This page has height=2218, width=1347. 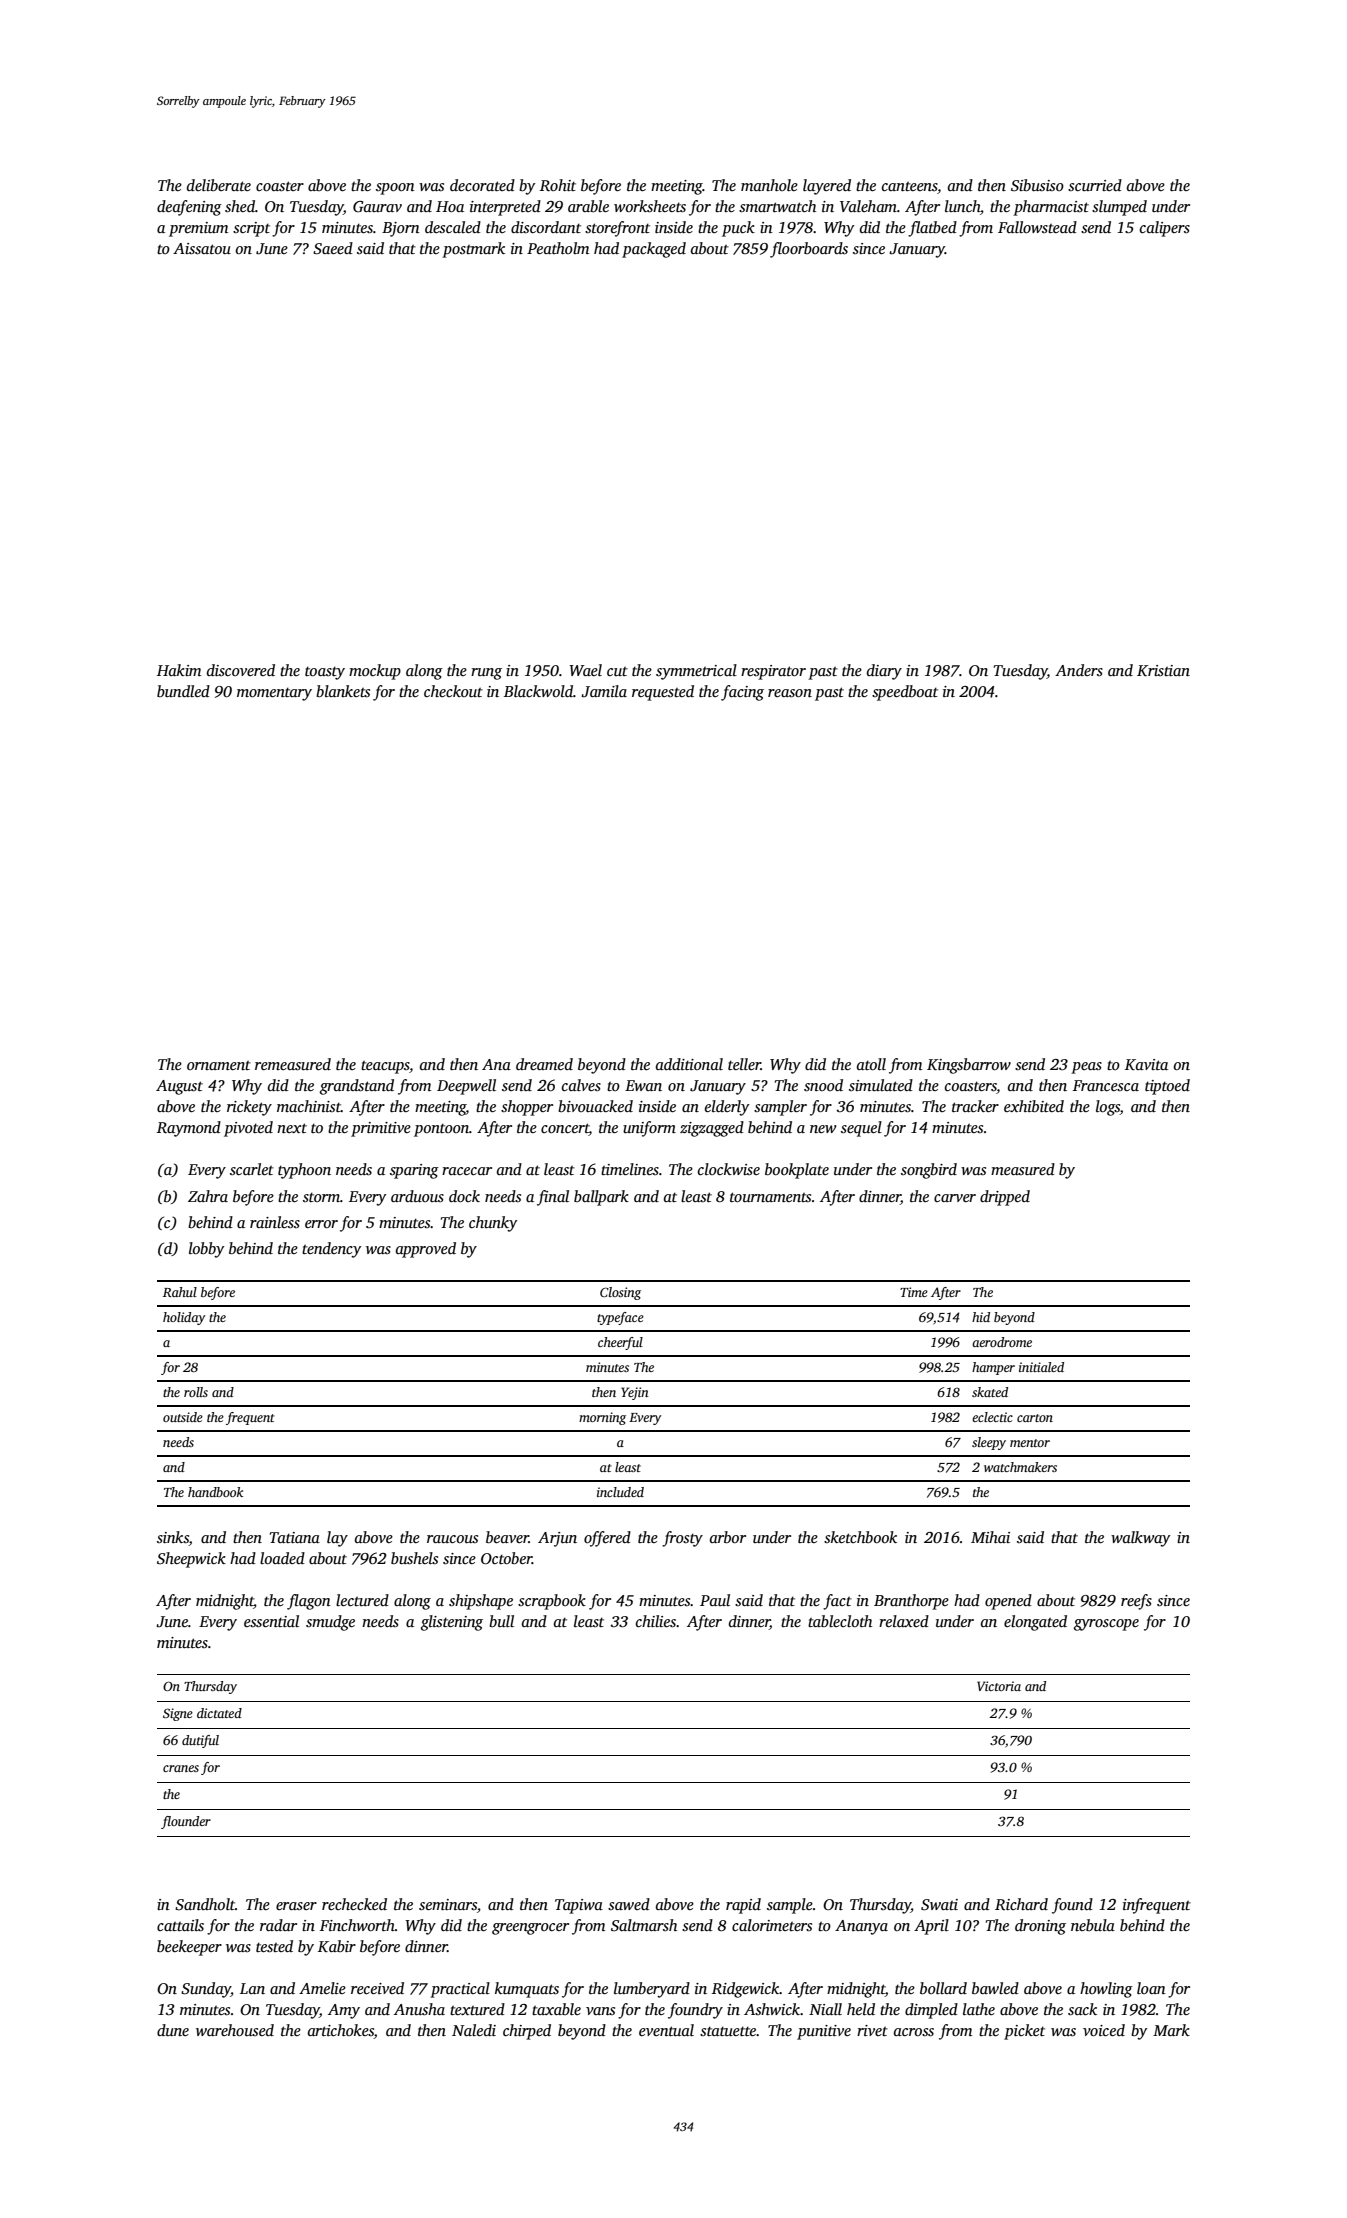 I want to click on artichokes, so click(x=341, y=2031).
